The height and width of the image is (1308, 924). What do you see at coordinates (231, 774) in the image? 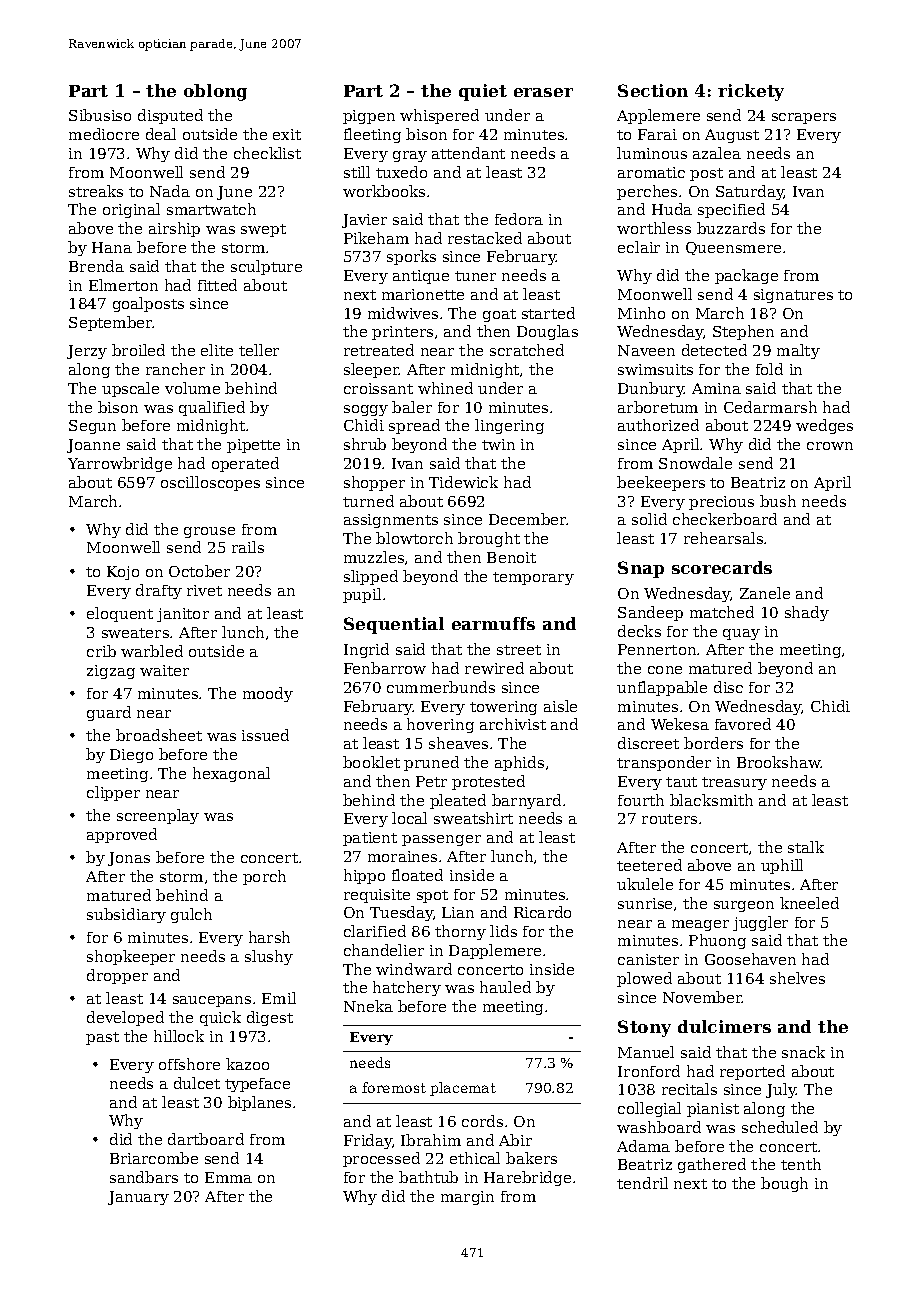
I see `hexagonal` at bounding box center [231, 774].
